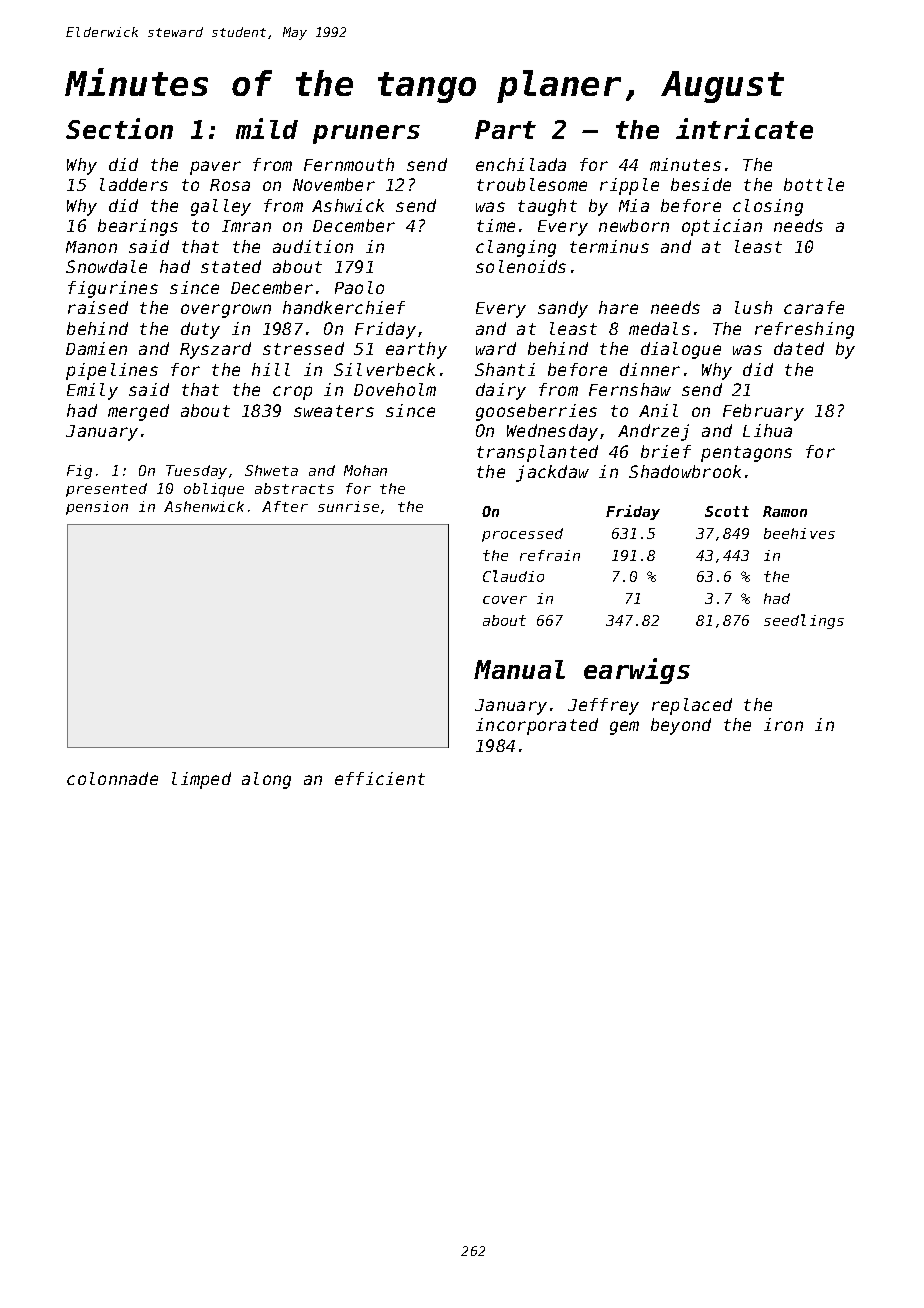  Describe the element at coordinates (112, 778) in the document. I see `colonnade` at that location.
